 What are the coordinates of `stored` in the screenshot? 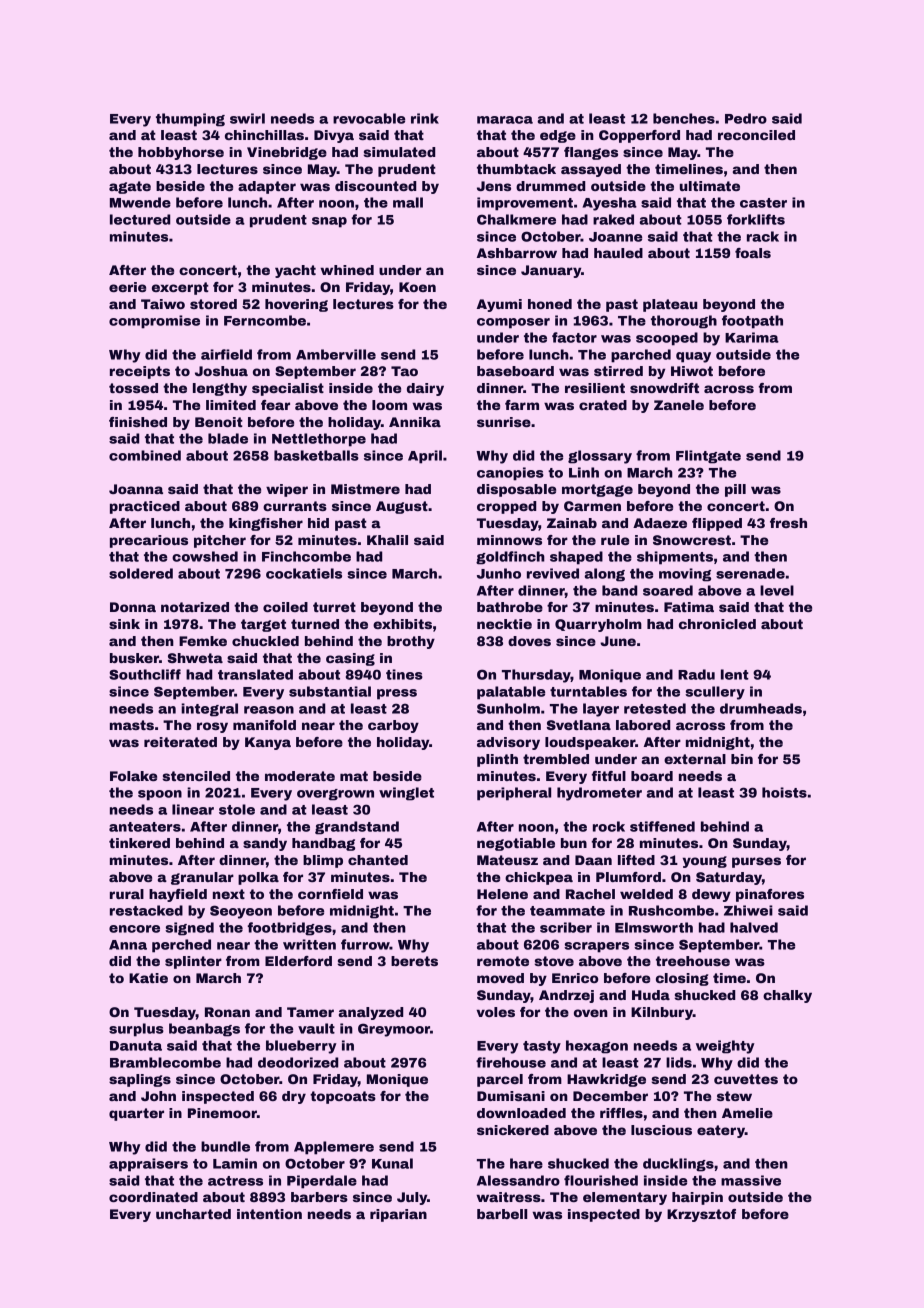 It's located at (213, 304).
